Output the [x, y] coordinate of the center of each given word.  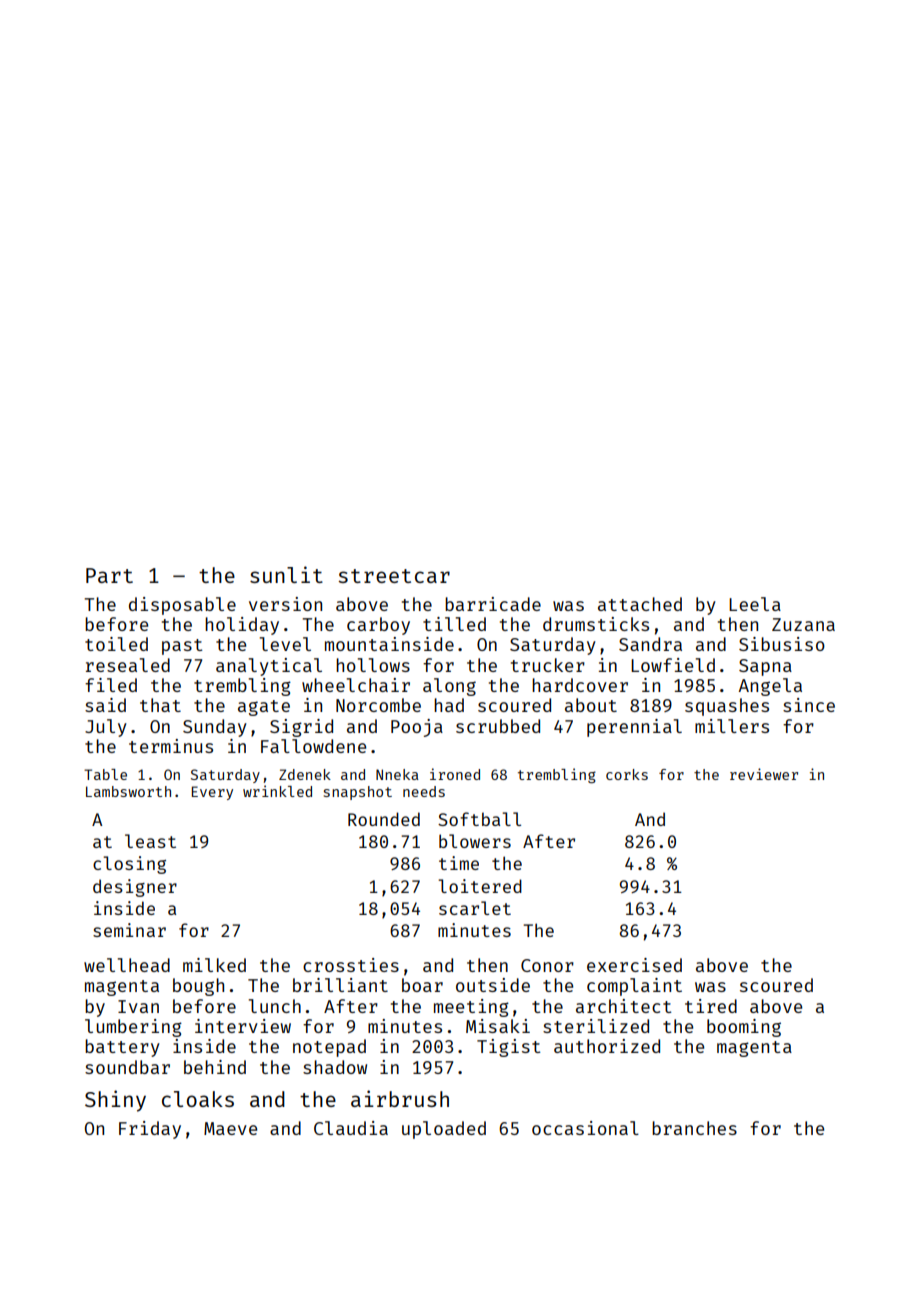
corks [627, 774]
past [182, 647]
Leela [755, 604]
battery [122, 1048]
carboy [378, 626]
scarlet [475, 908]
